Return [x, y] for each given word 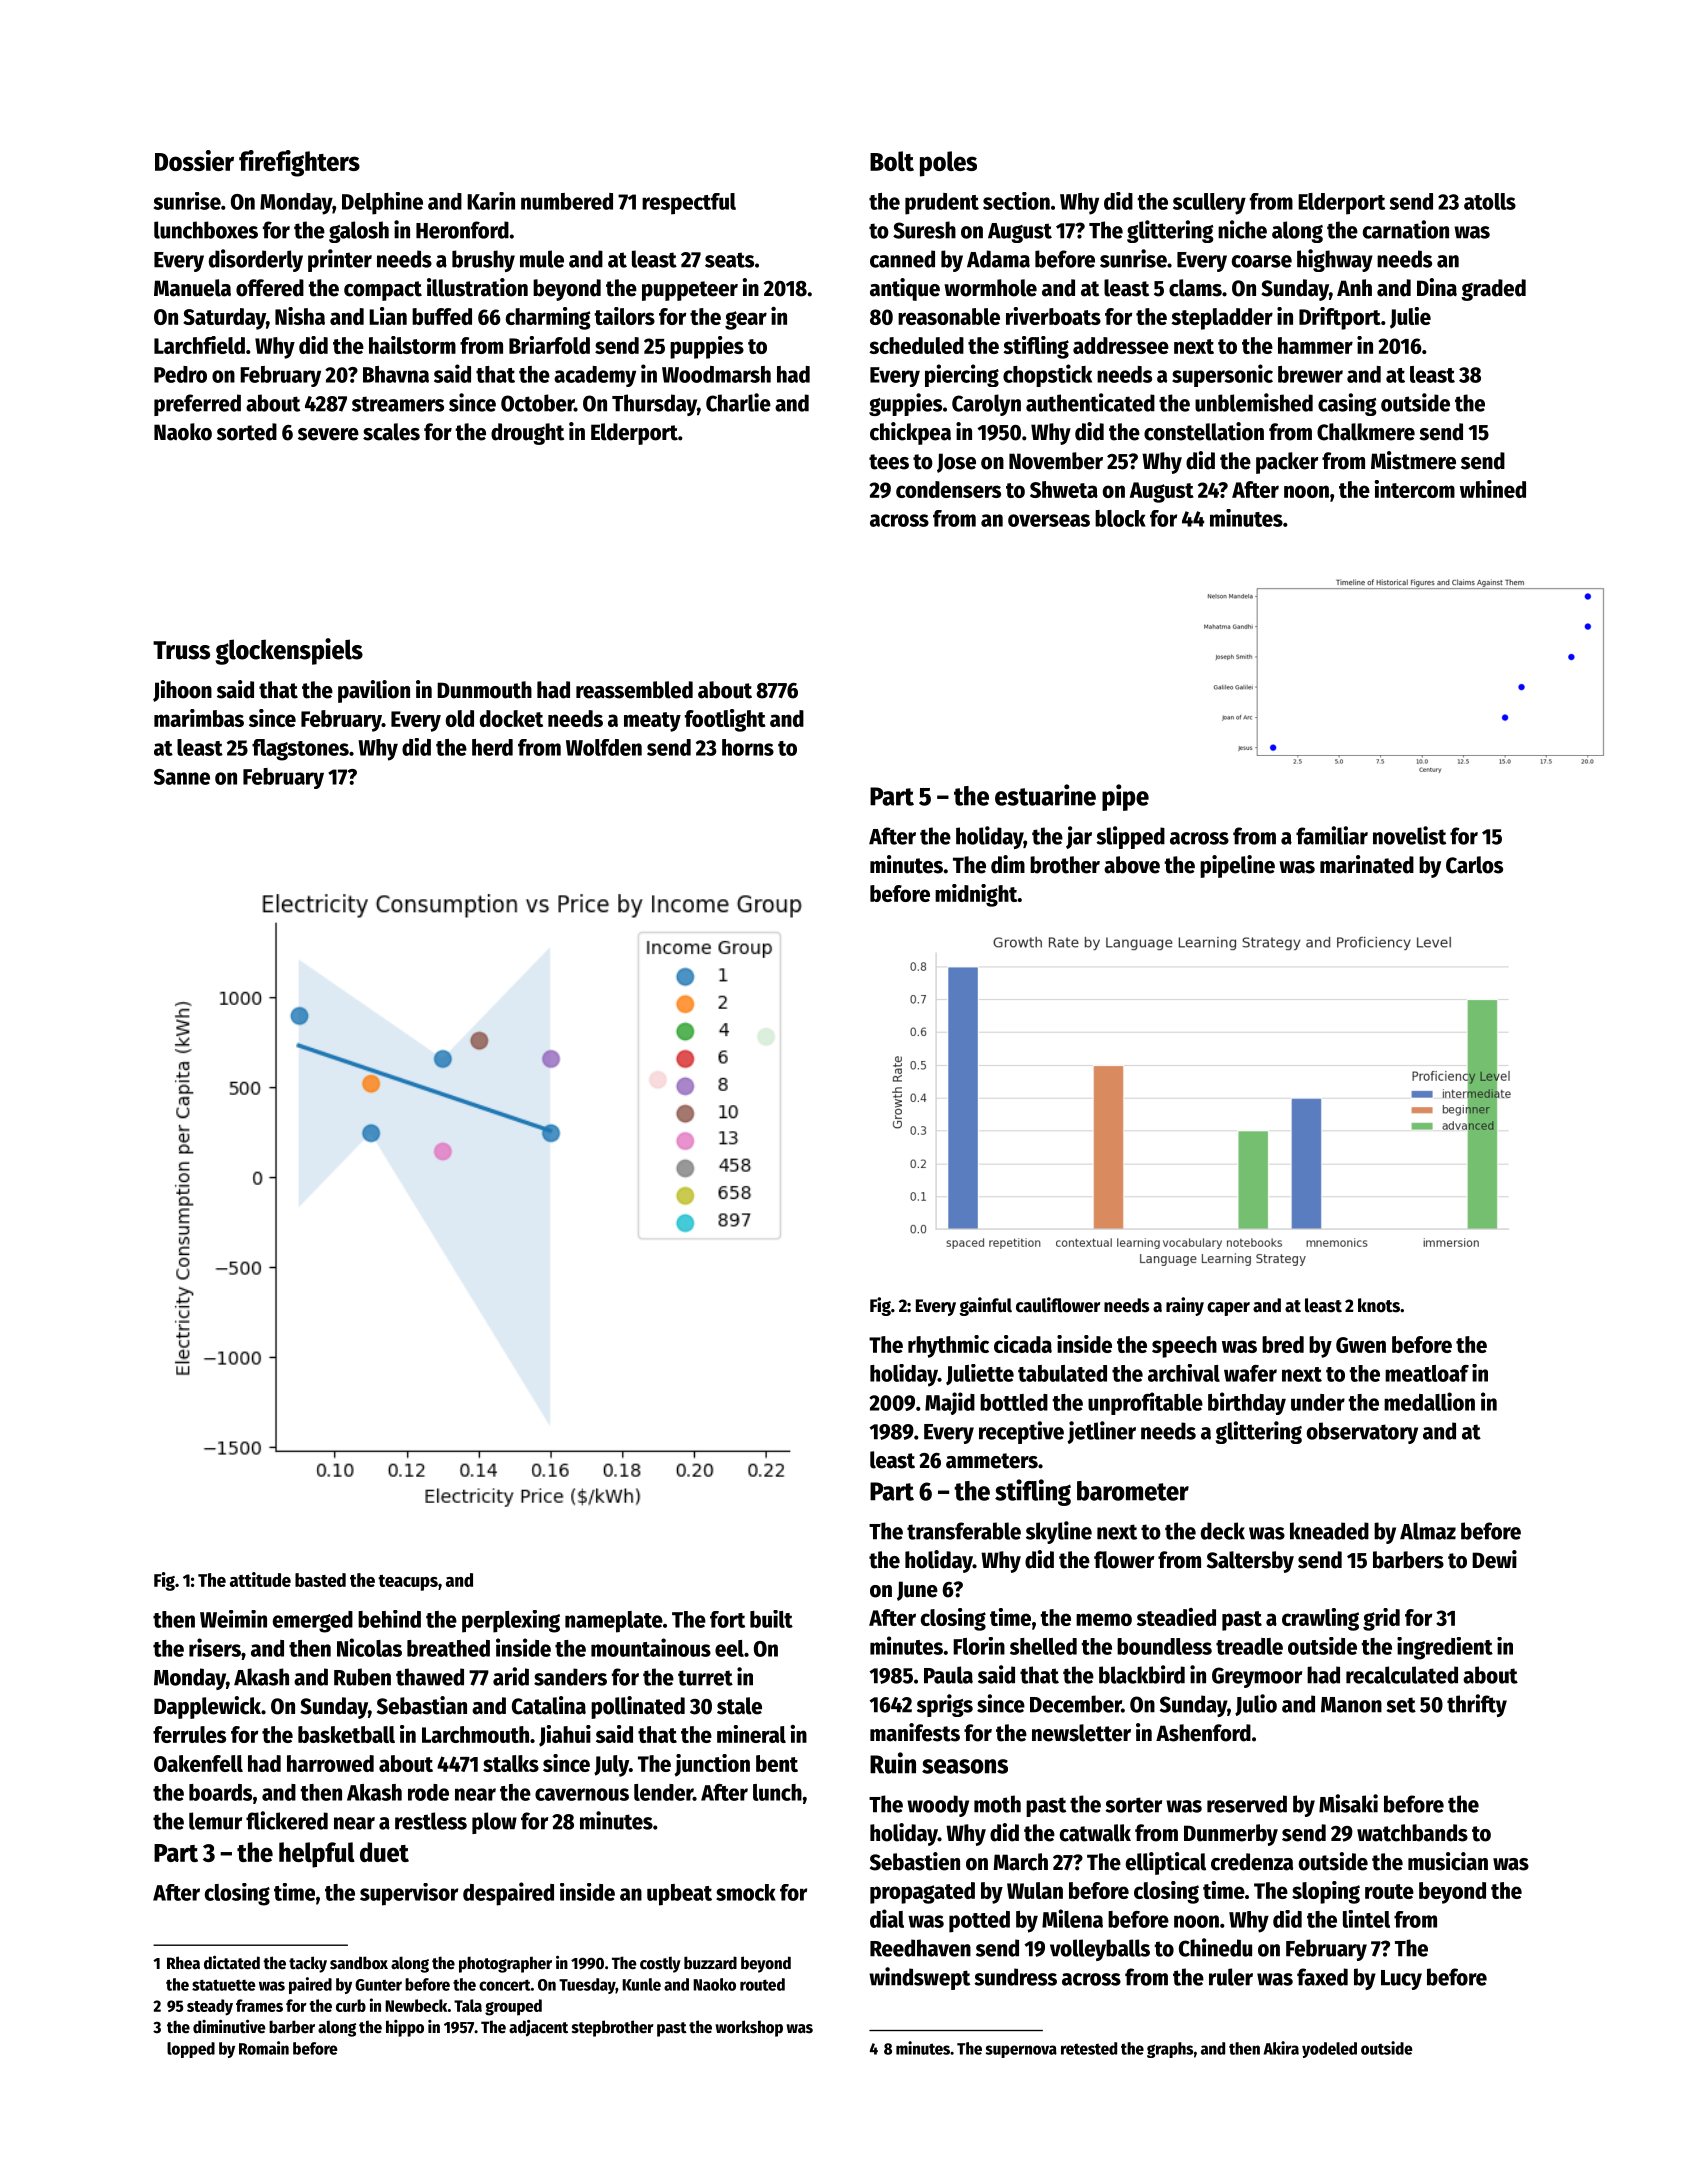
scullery [1209, 204]
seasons [965, 1766]
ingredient [1445, 1648]
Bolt [892, 161]
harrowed [330, 1763]
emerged [313, 1622]
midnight [976, 895]
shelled [1043, 1646]
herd [492, 747]
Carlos [1474, 865]
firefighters [299, 163]
